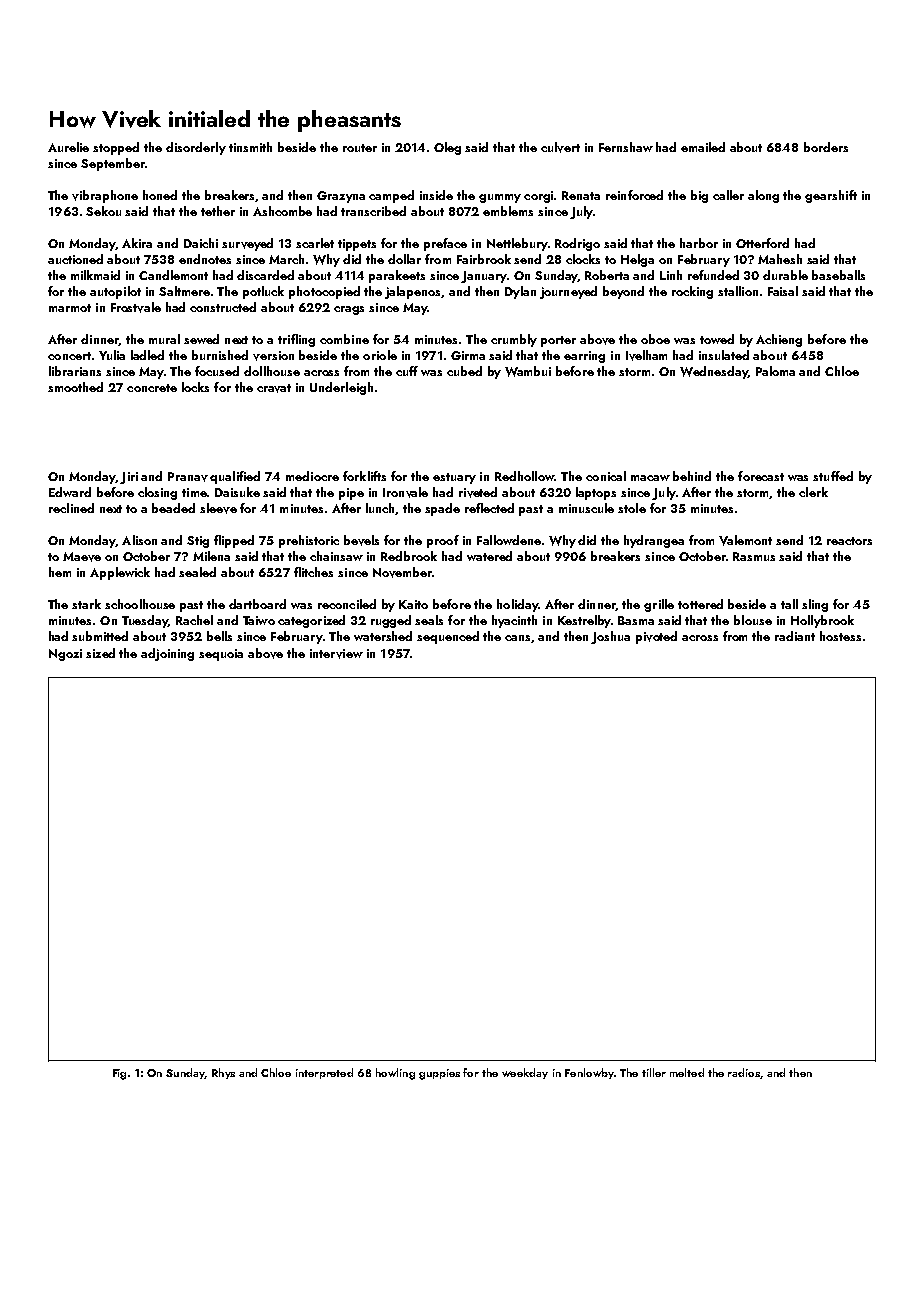  What do you see at coordinates (826, 147) in the document?
I see `borders` at bounding box center [826, 147].
